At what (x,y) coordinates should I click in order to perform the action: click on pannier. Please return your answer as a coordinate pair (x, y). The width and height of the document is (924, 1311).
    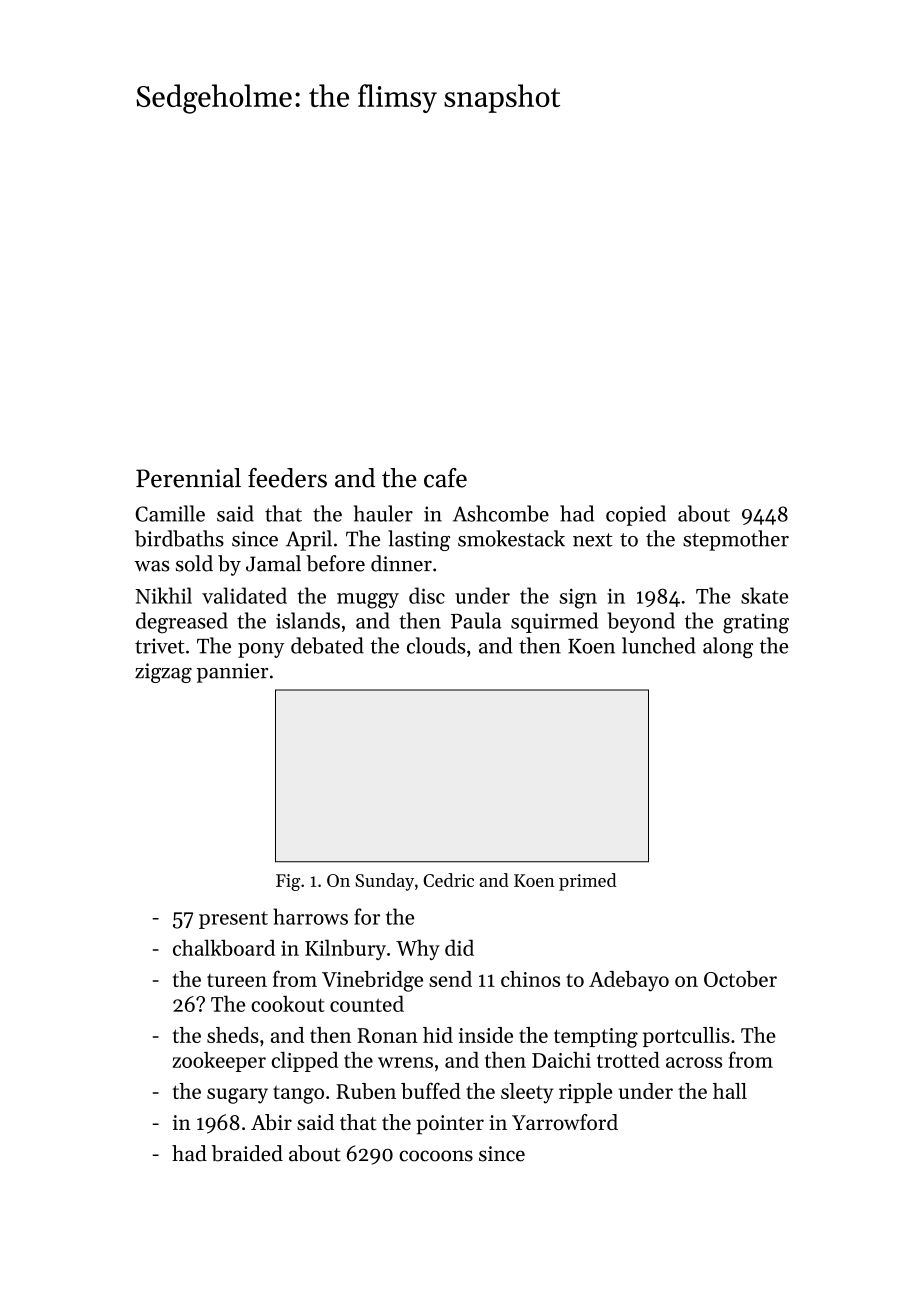
    Looking at the image, I should click on (232, 673).
